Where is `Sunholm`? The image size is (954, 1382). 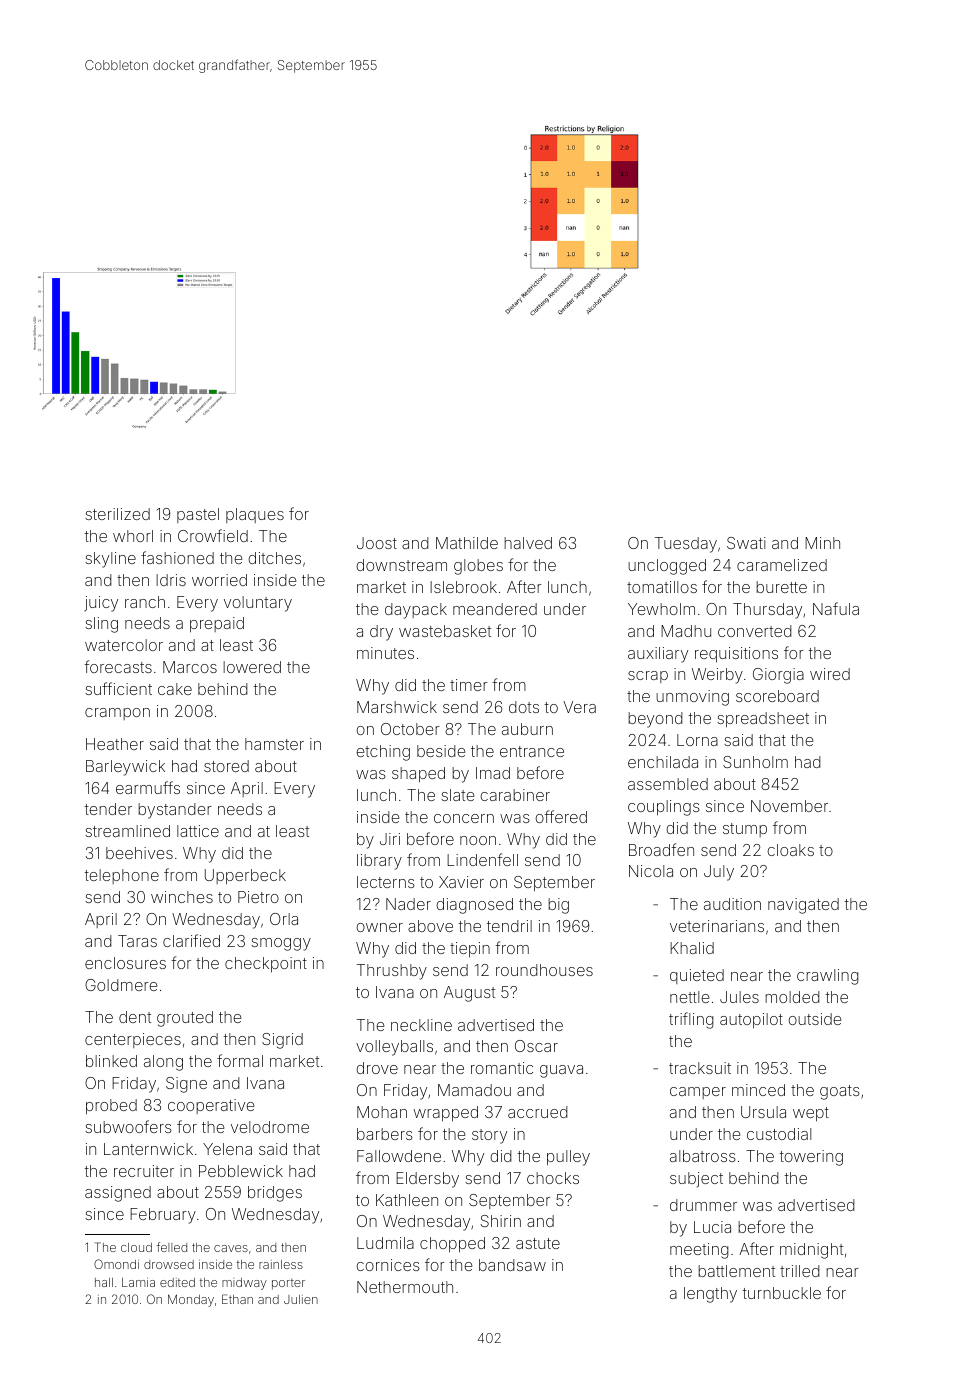 Sunholm is located at coordinates (755, 762).
